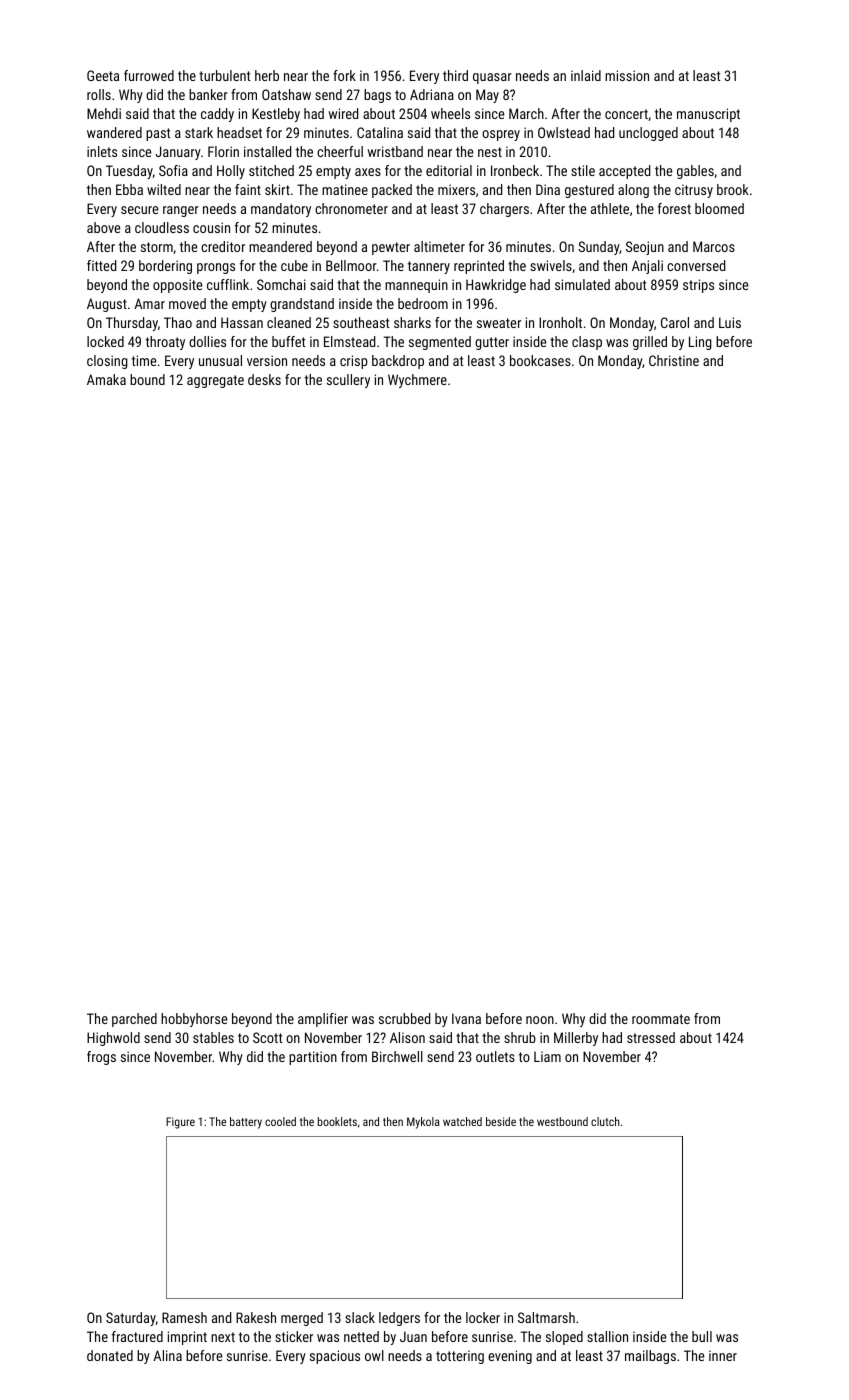 The height and width of the document is (1400, 849). Describe the element at coordinates (661, 1019) in the document. I see `roommate` at that location.
